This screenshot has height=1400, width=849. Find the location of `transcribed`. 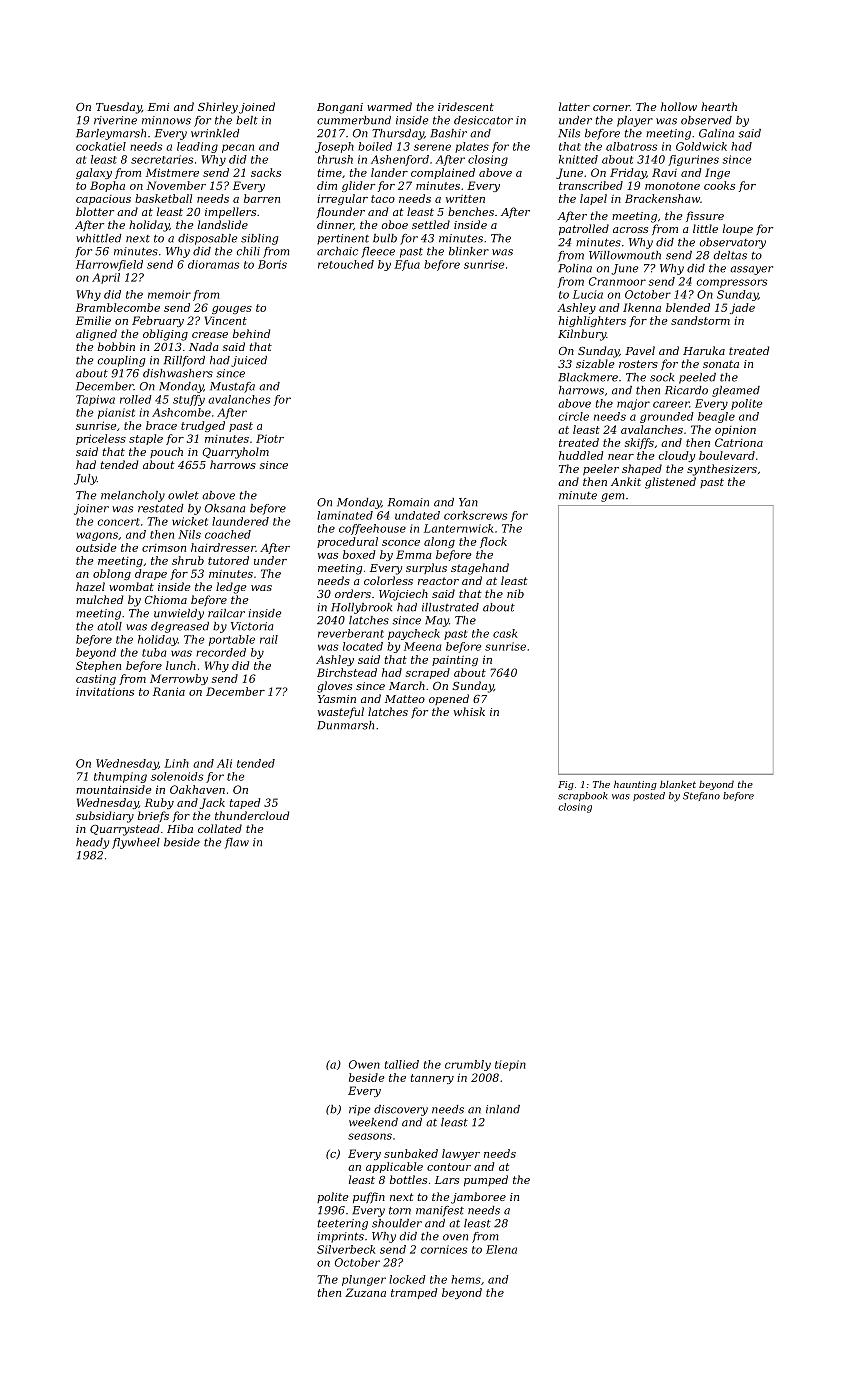

transcribed is located at coordinates (591, 185).
